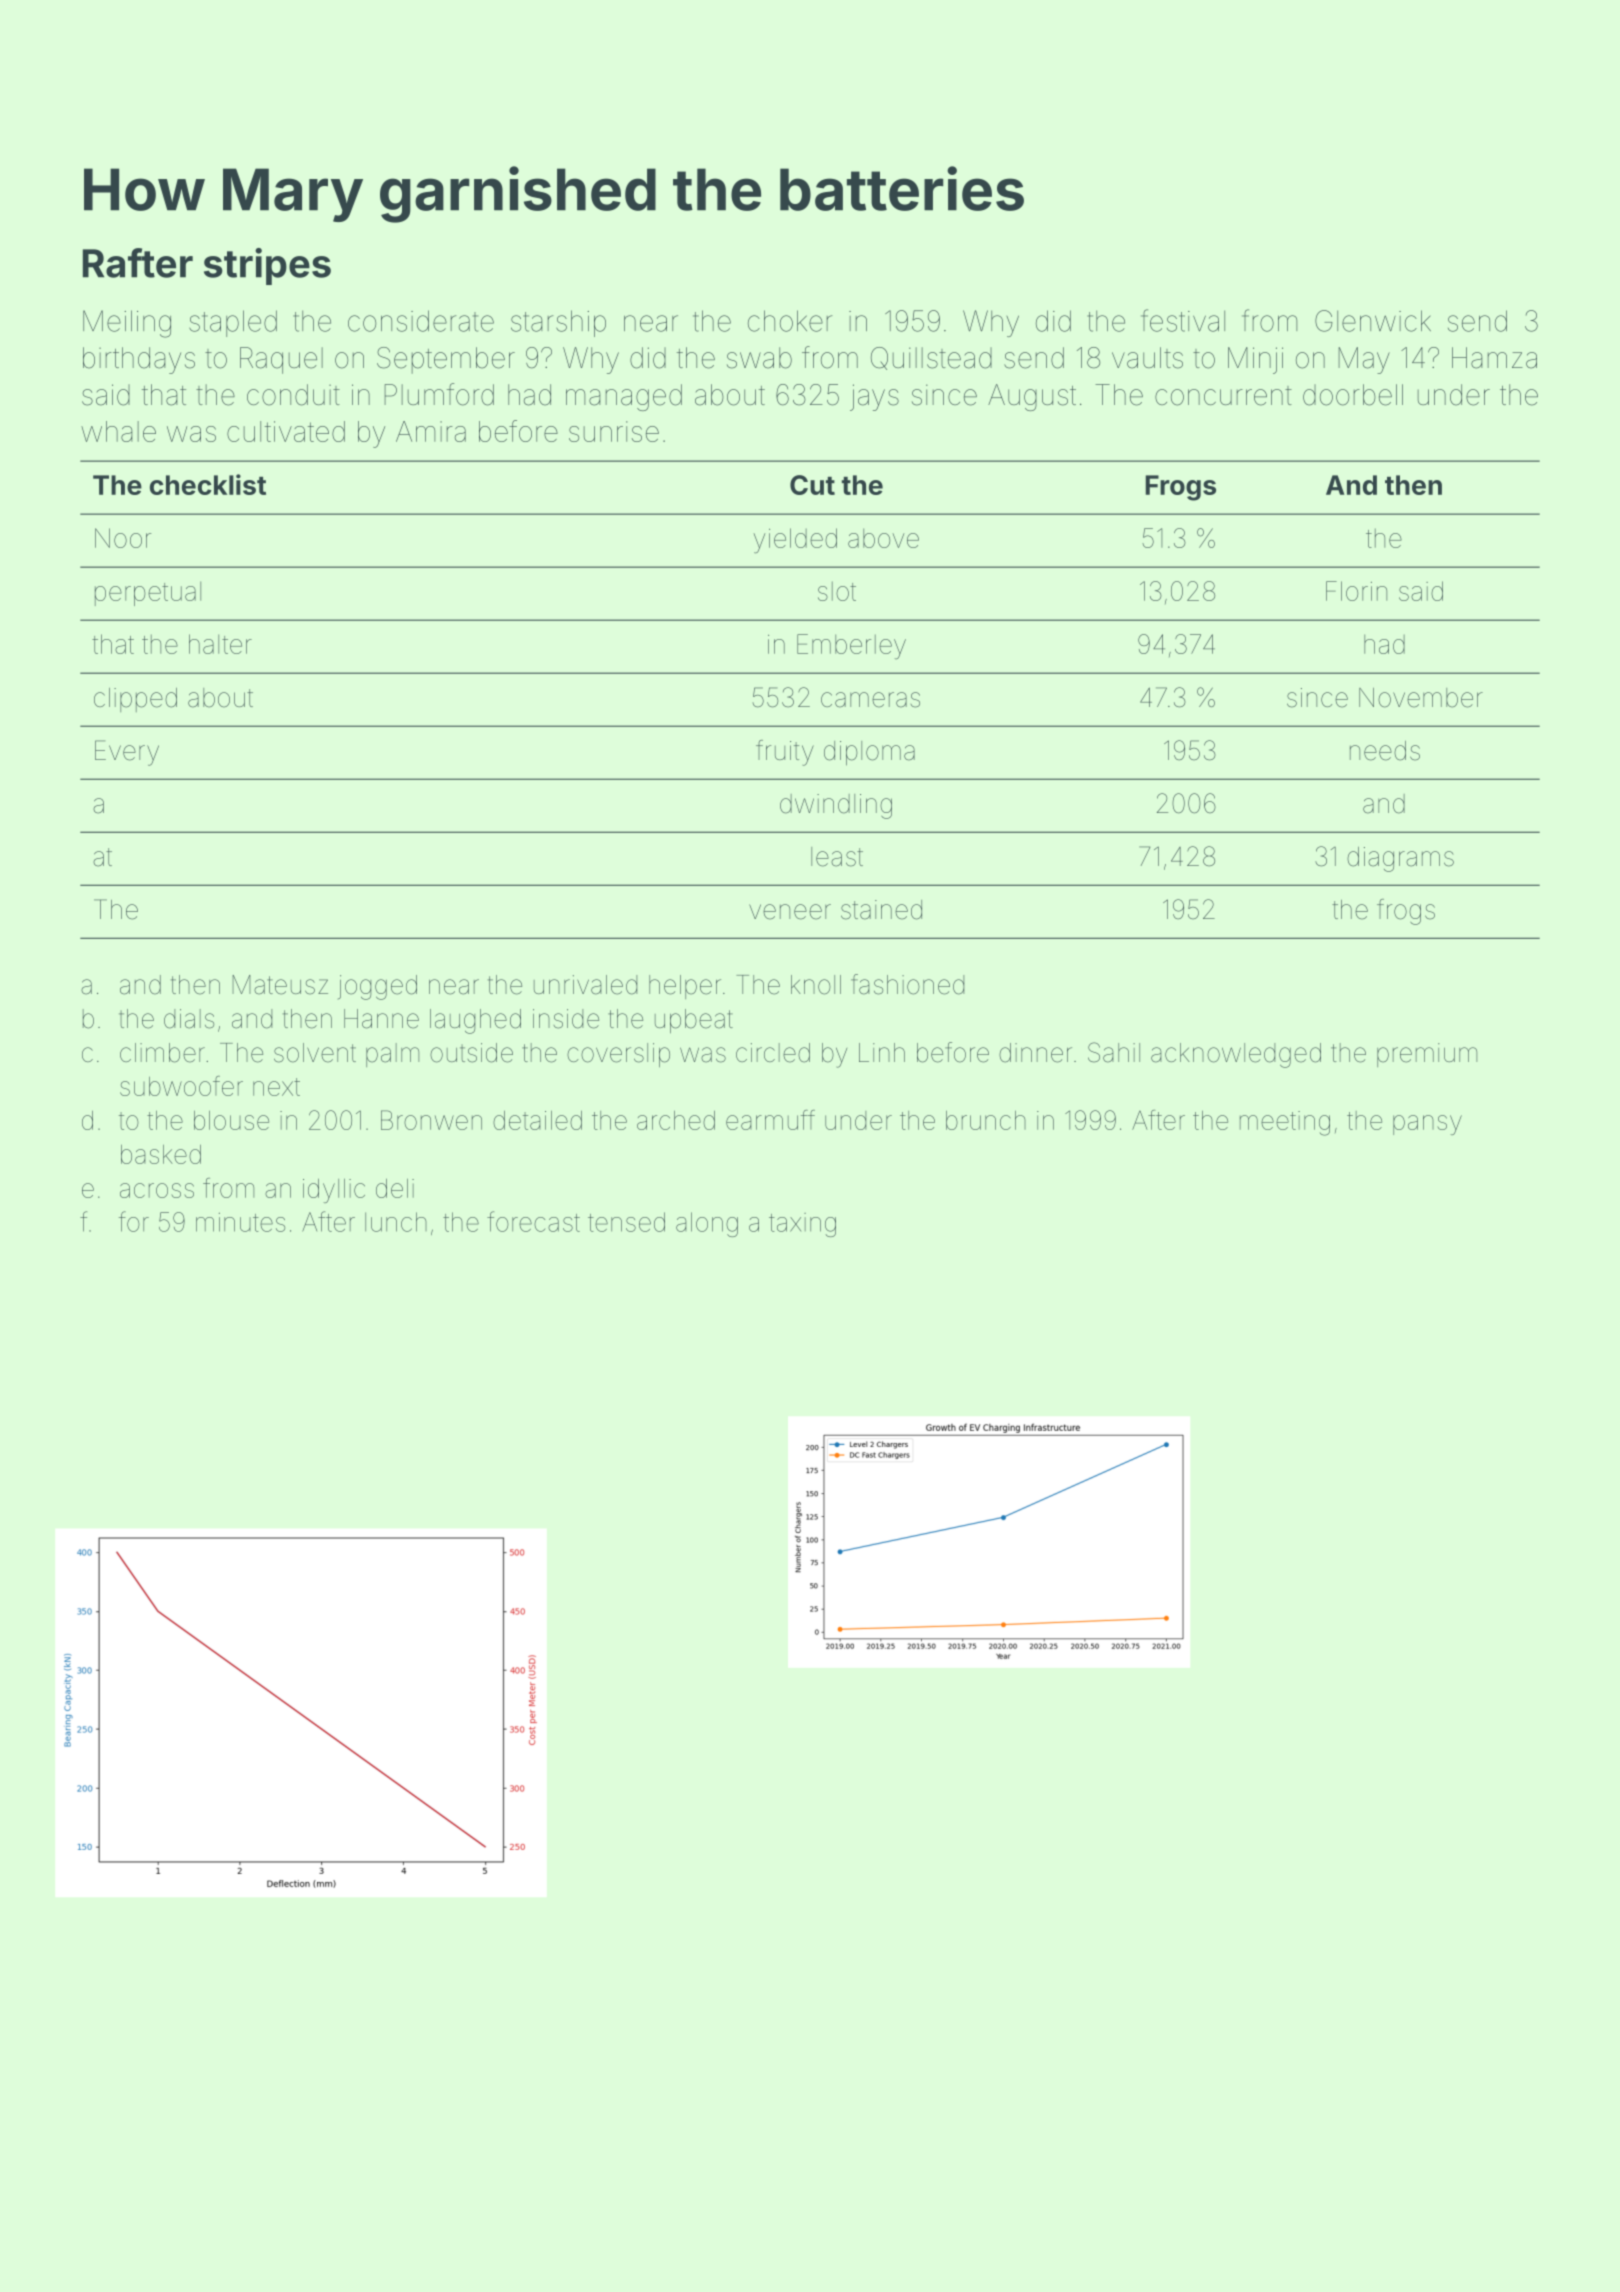 Image resolution: width=1620 pixels, height=2292 pixels. What do you see at coordinates (267, 266) in the screenshot?
I see `stripes` at bounding box center [267, 266].
